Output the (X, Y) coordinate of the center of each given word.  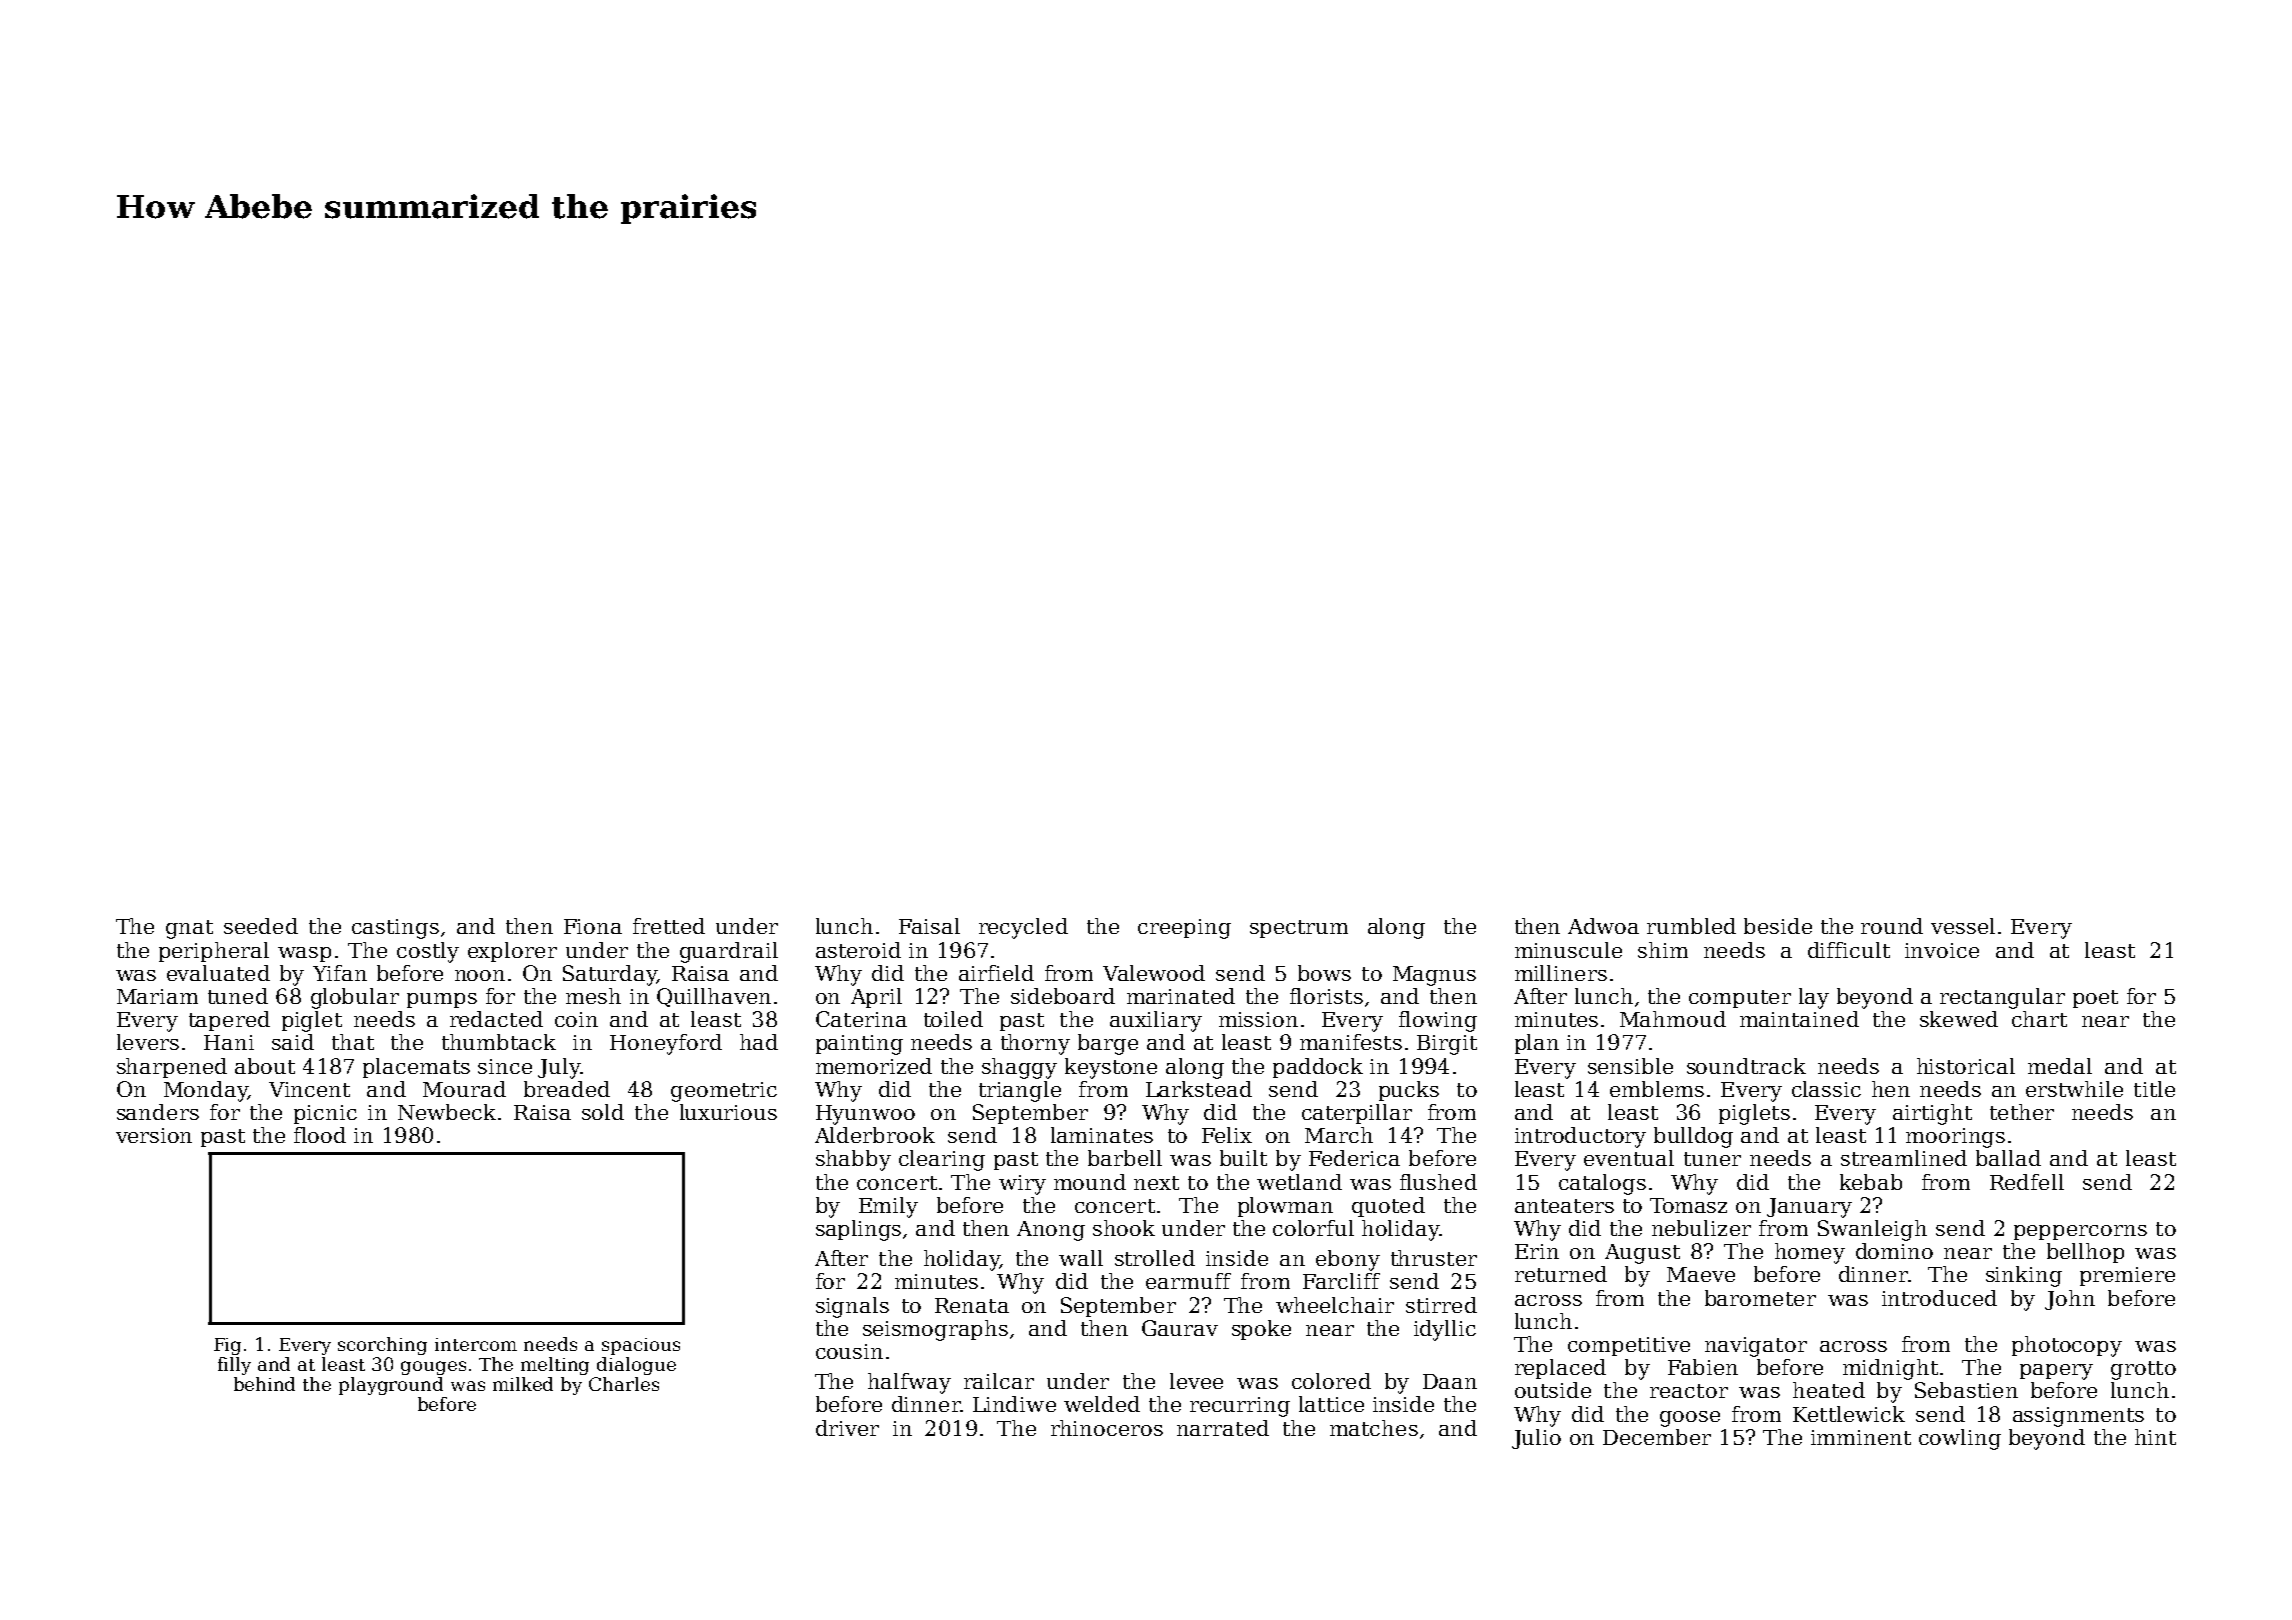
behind (264, 1384)
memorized (874, 1066)
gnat (189, 929)
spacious (641, 1346)
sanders (158, 1112)
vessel (1963, 926)
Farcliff (1341, 1281)
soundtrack (1746, 1066)
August (1642, 1254)
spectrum (1299, 929)
